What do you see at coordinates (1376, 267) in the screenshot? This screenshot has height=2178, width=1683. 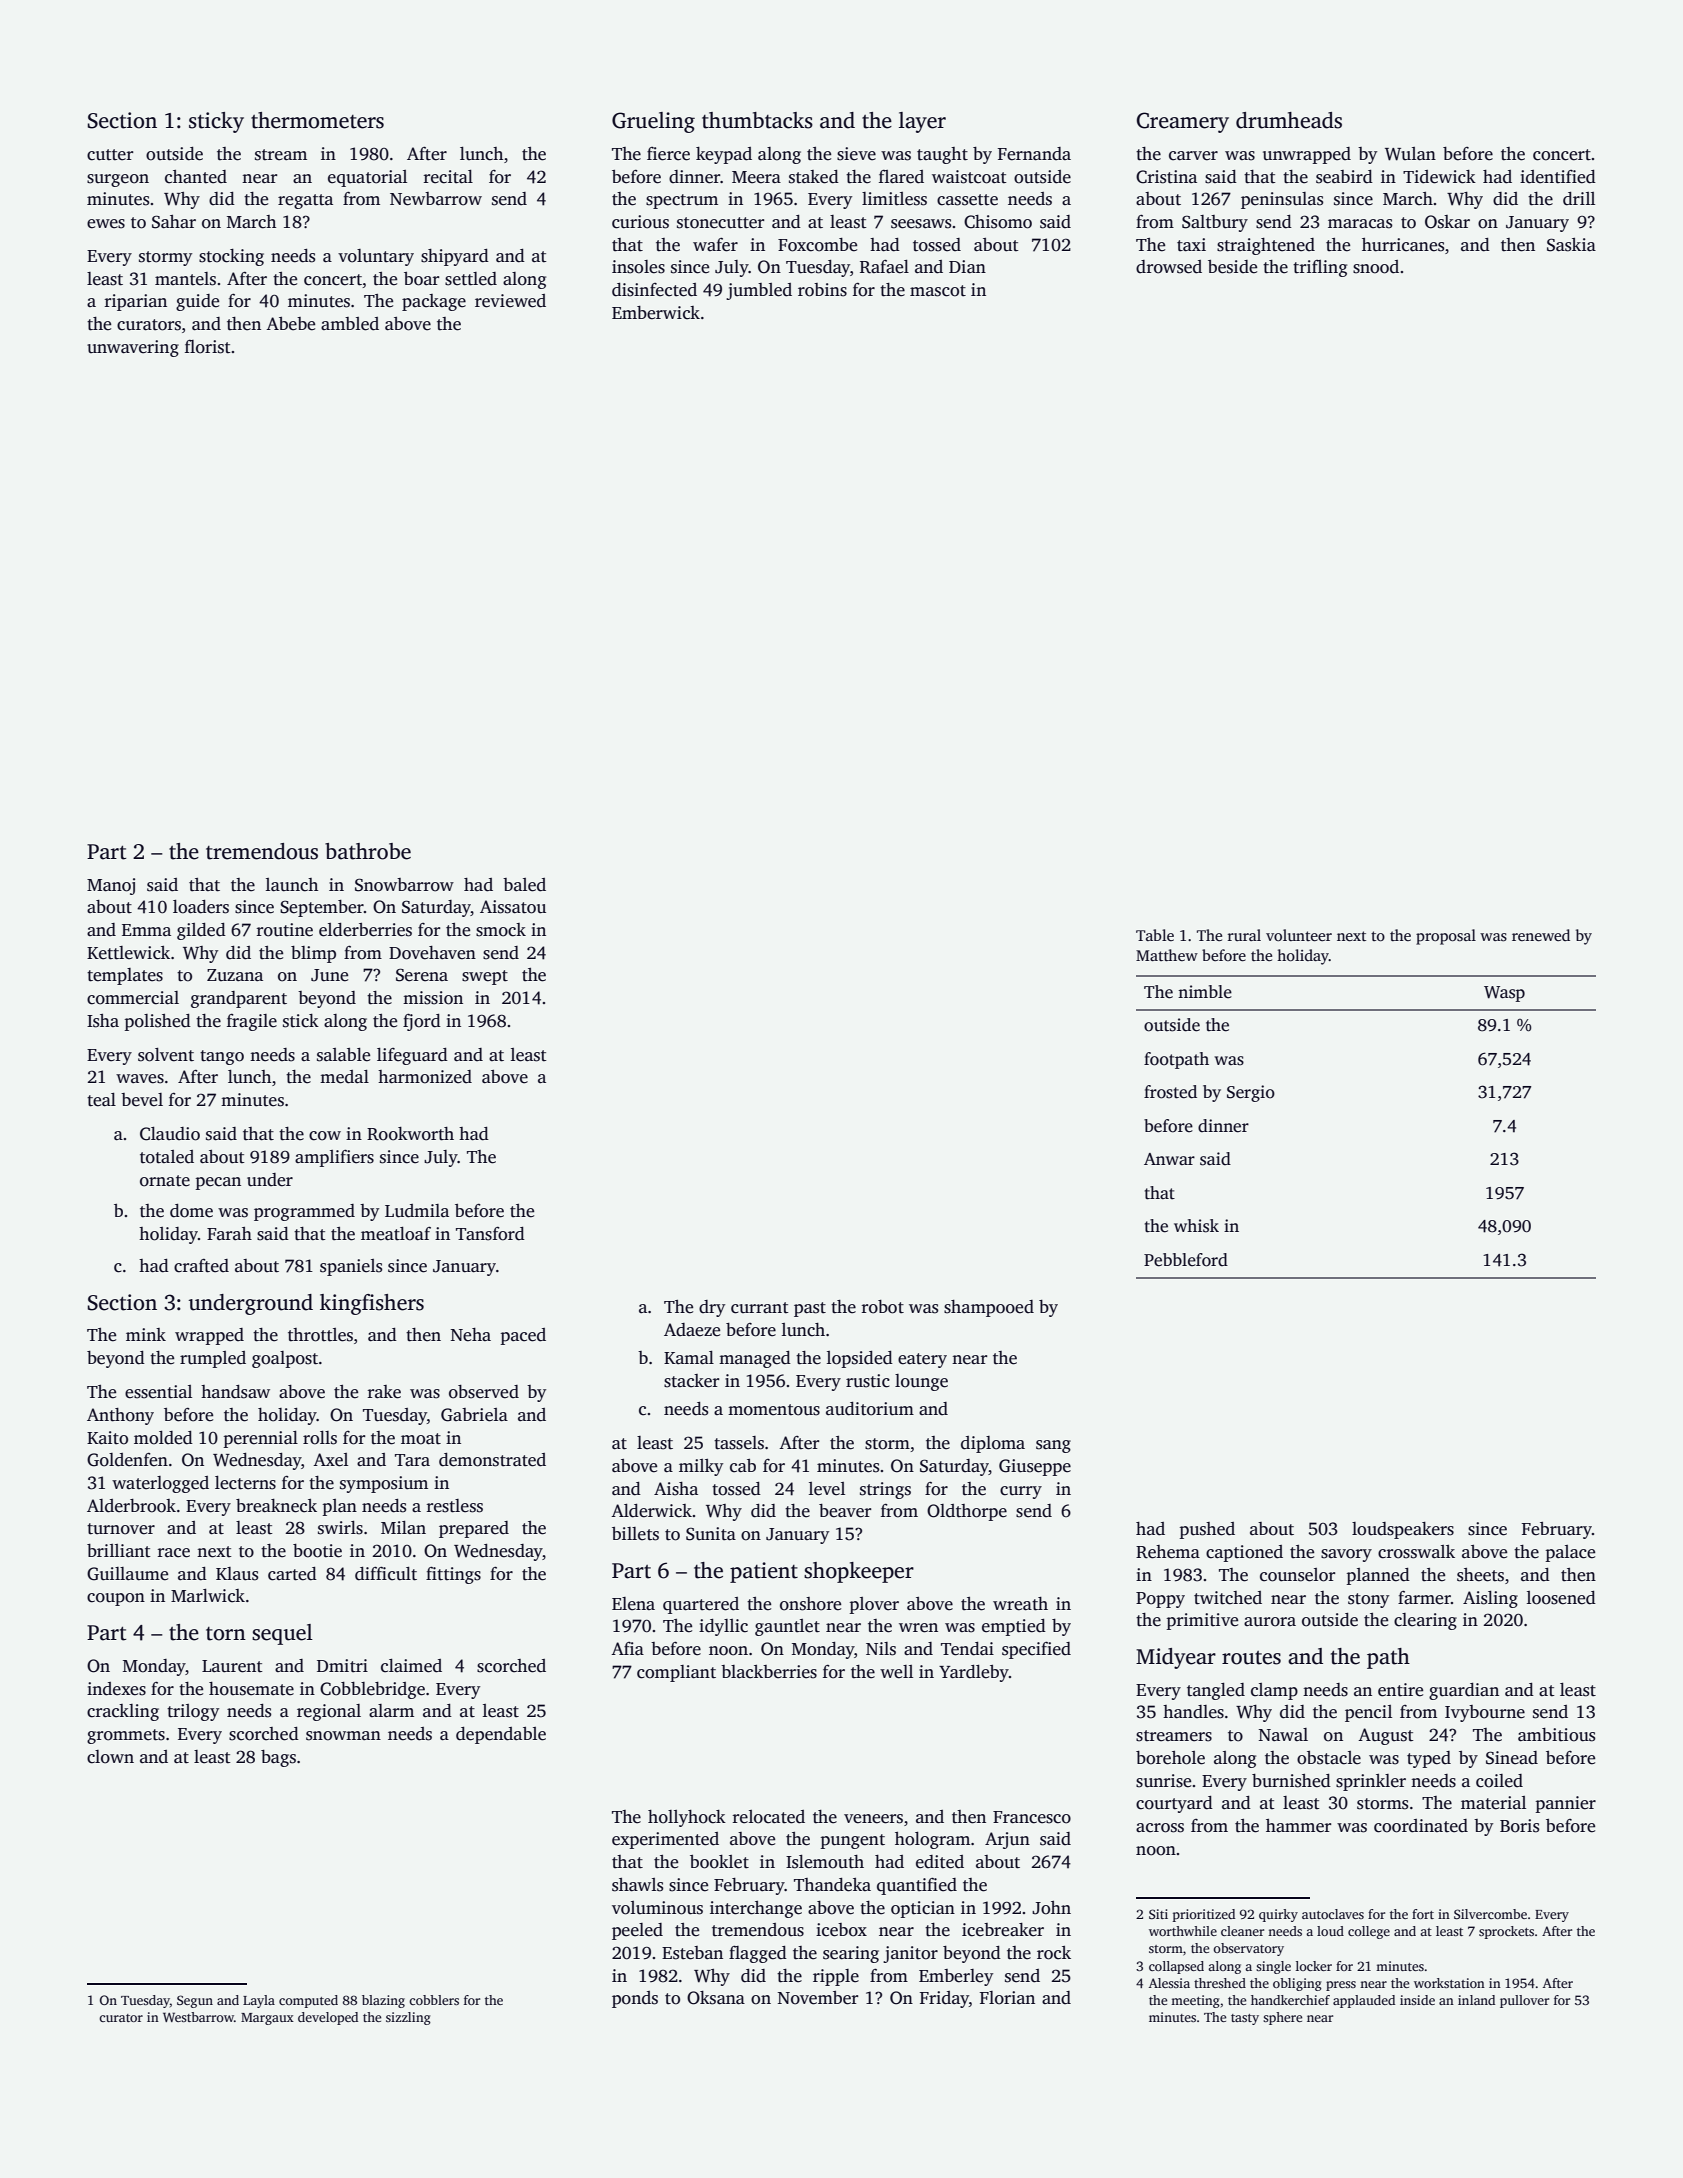 I see `snood` at bounding box center [1376, 267].
